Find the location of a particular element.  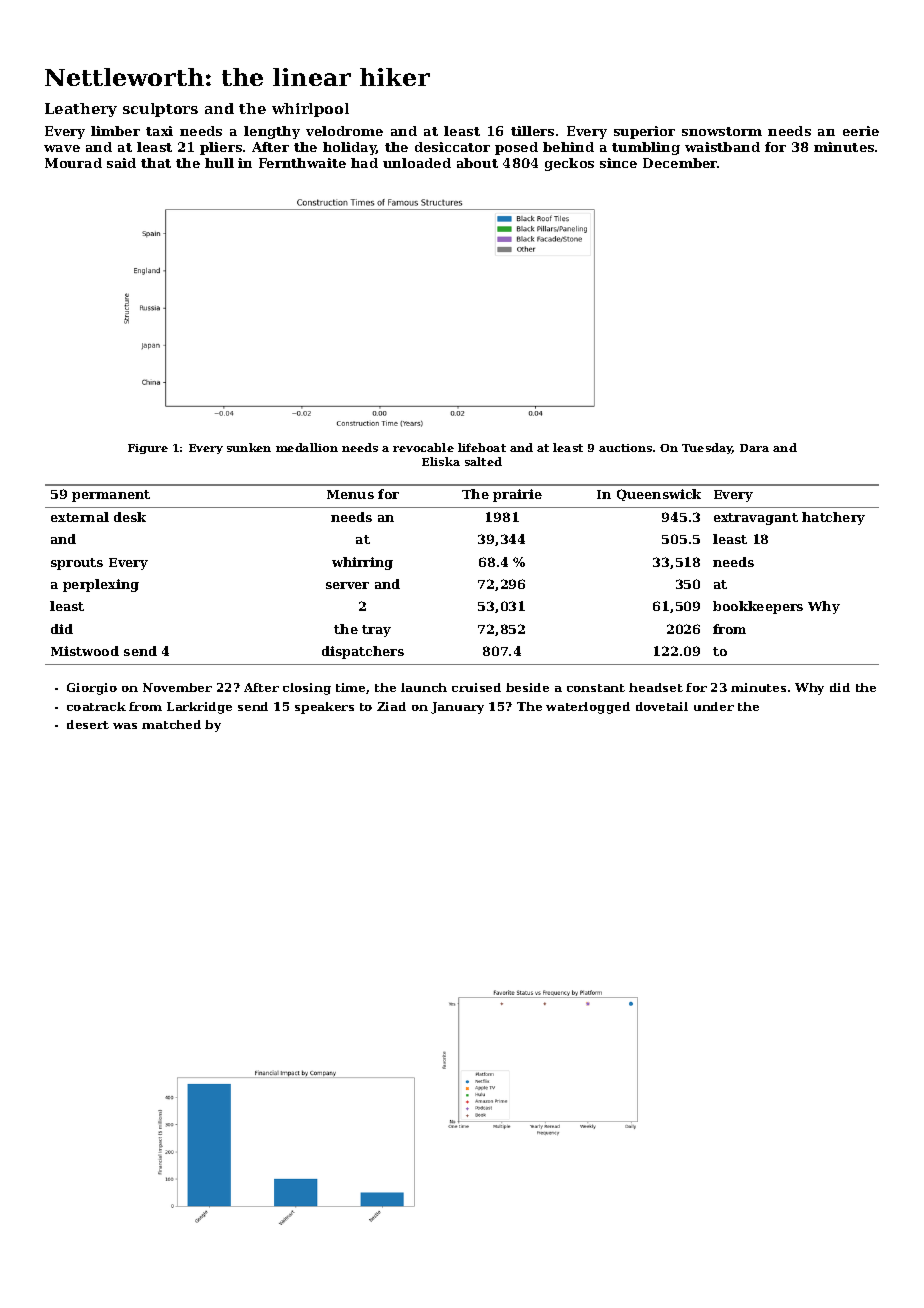

coatrack is located at coordinates (96, 706).
